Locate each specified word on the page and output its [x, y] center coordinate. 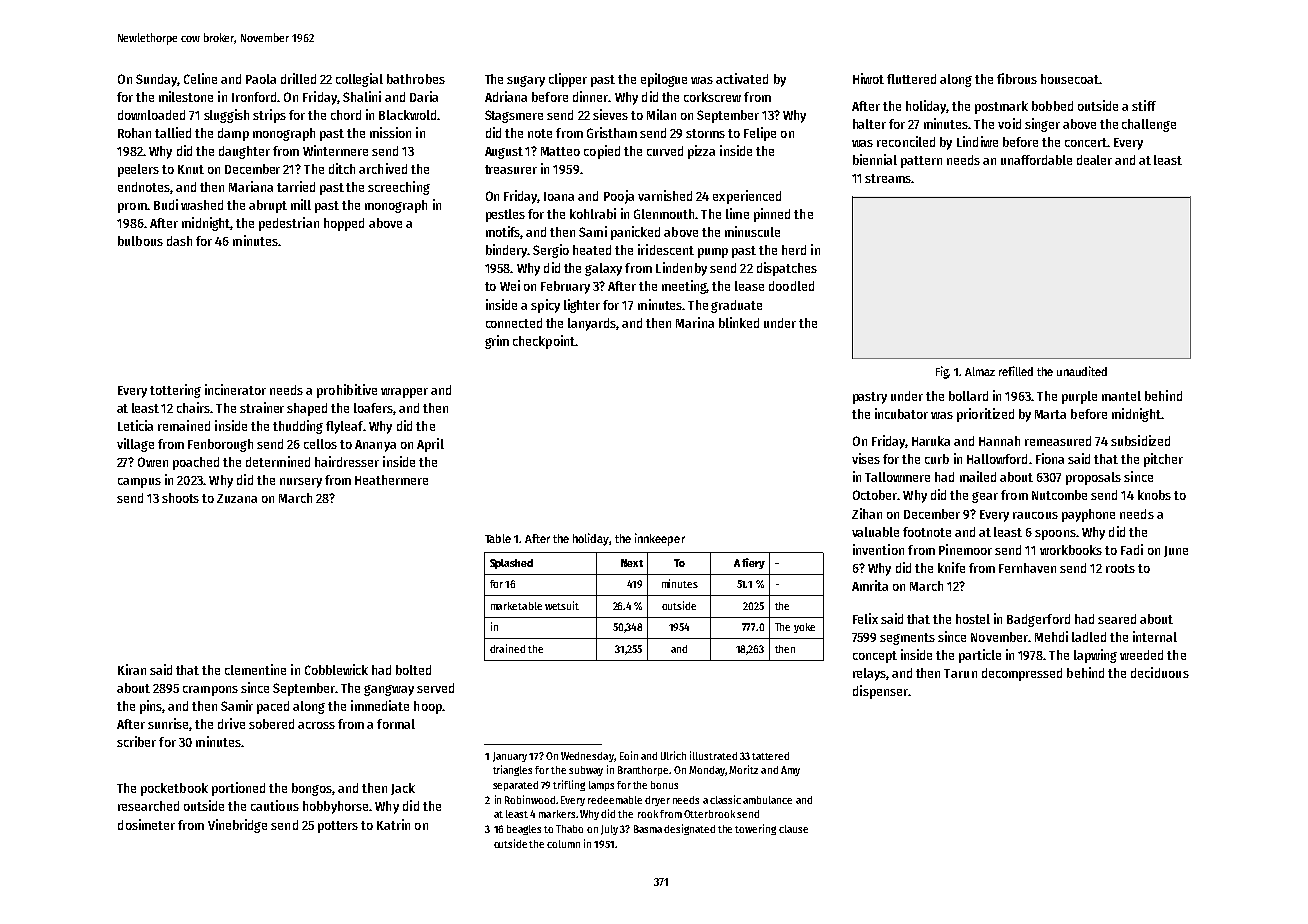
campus [139, 483]
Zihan [867, 513]
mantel [1121, 396]
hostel [973, 619]
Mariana [251, 186]
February [565, 287]
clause [793, 829]
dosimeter [146, 824]
